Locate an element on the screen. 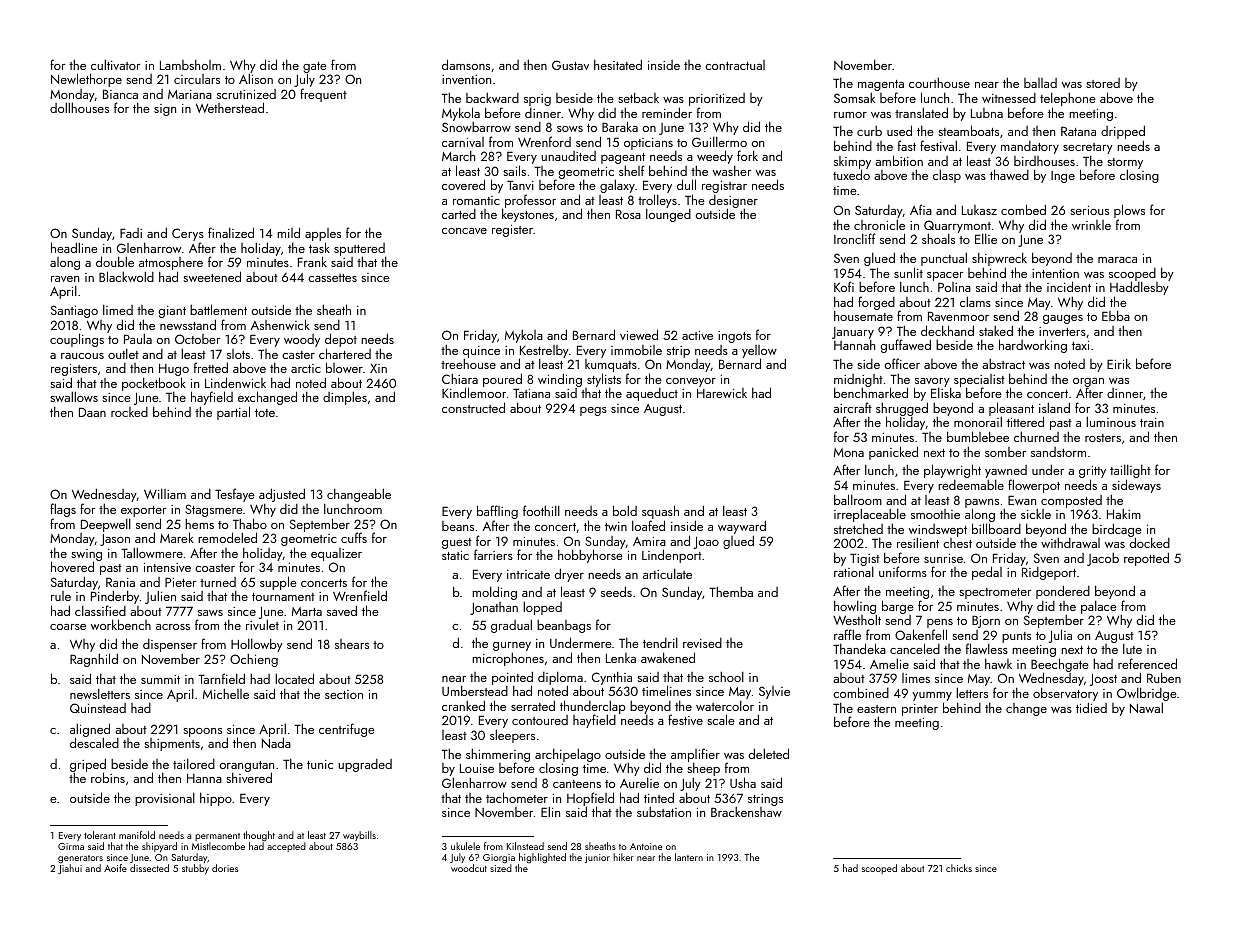 Image resolution: width=1233 pixels, height=952 pixels. sows is located at coordinates (570, 129).
